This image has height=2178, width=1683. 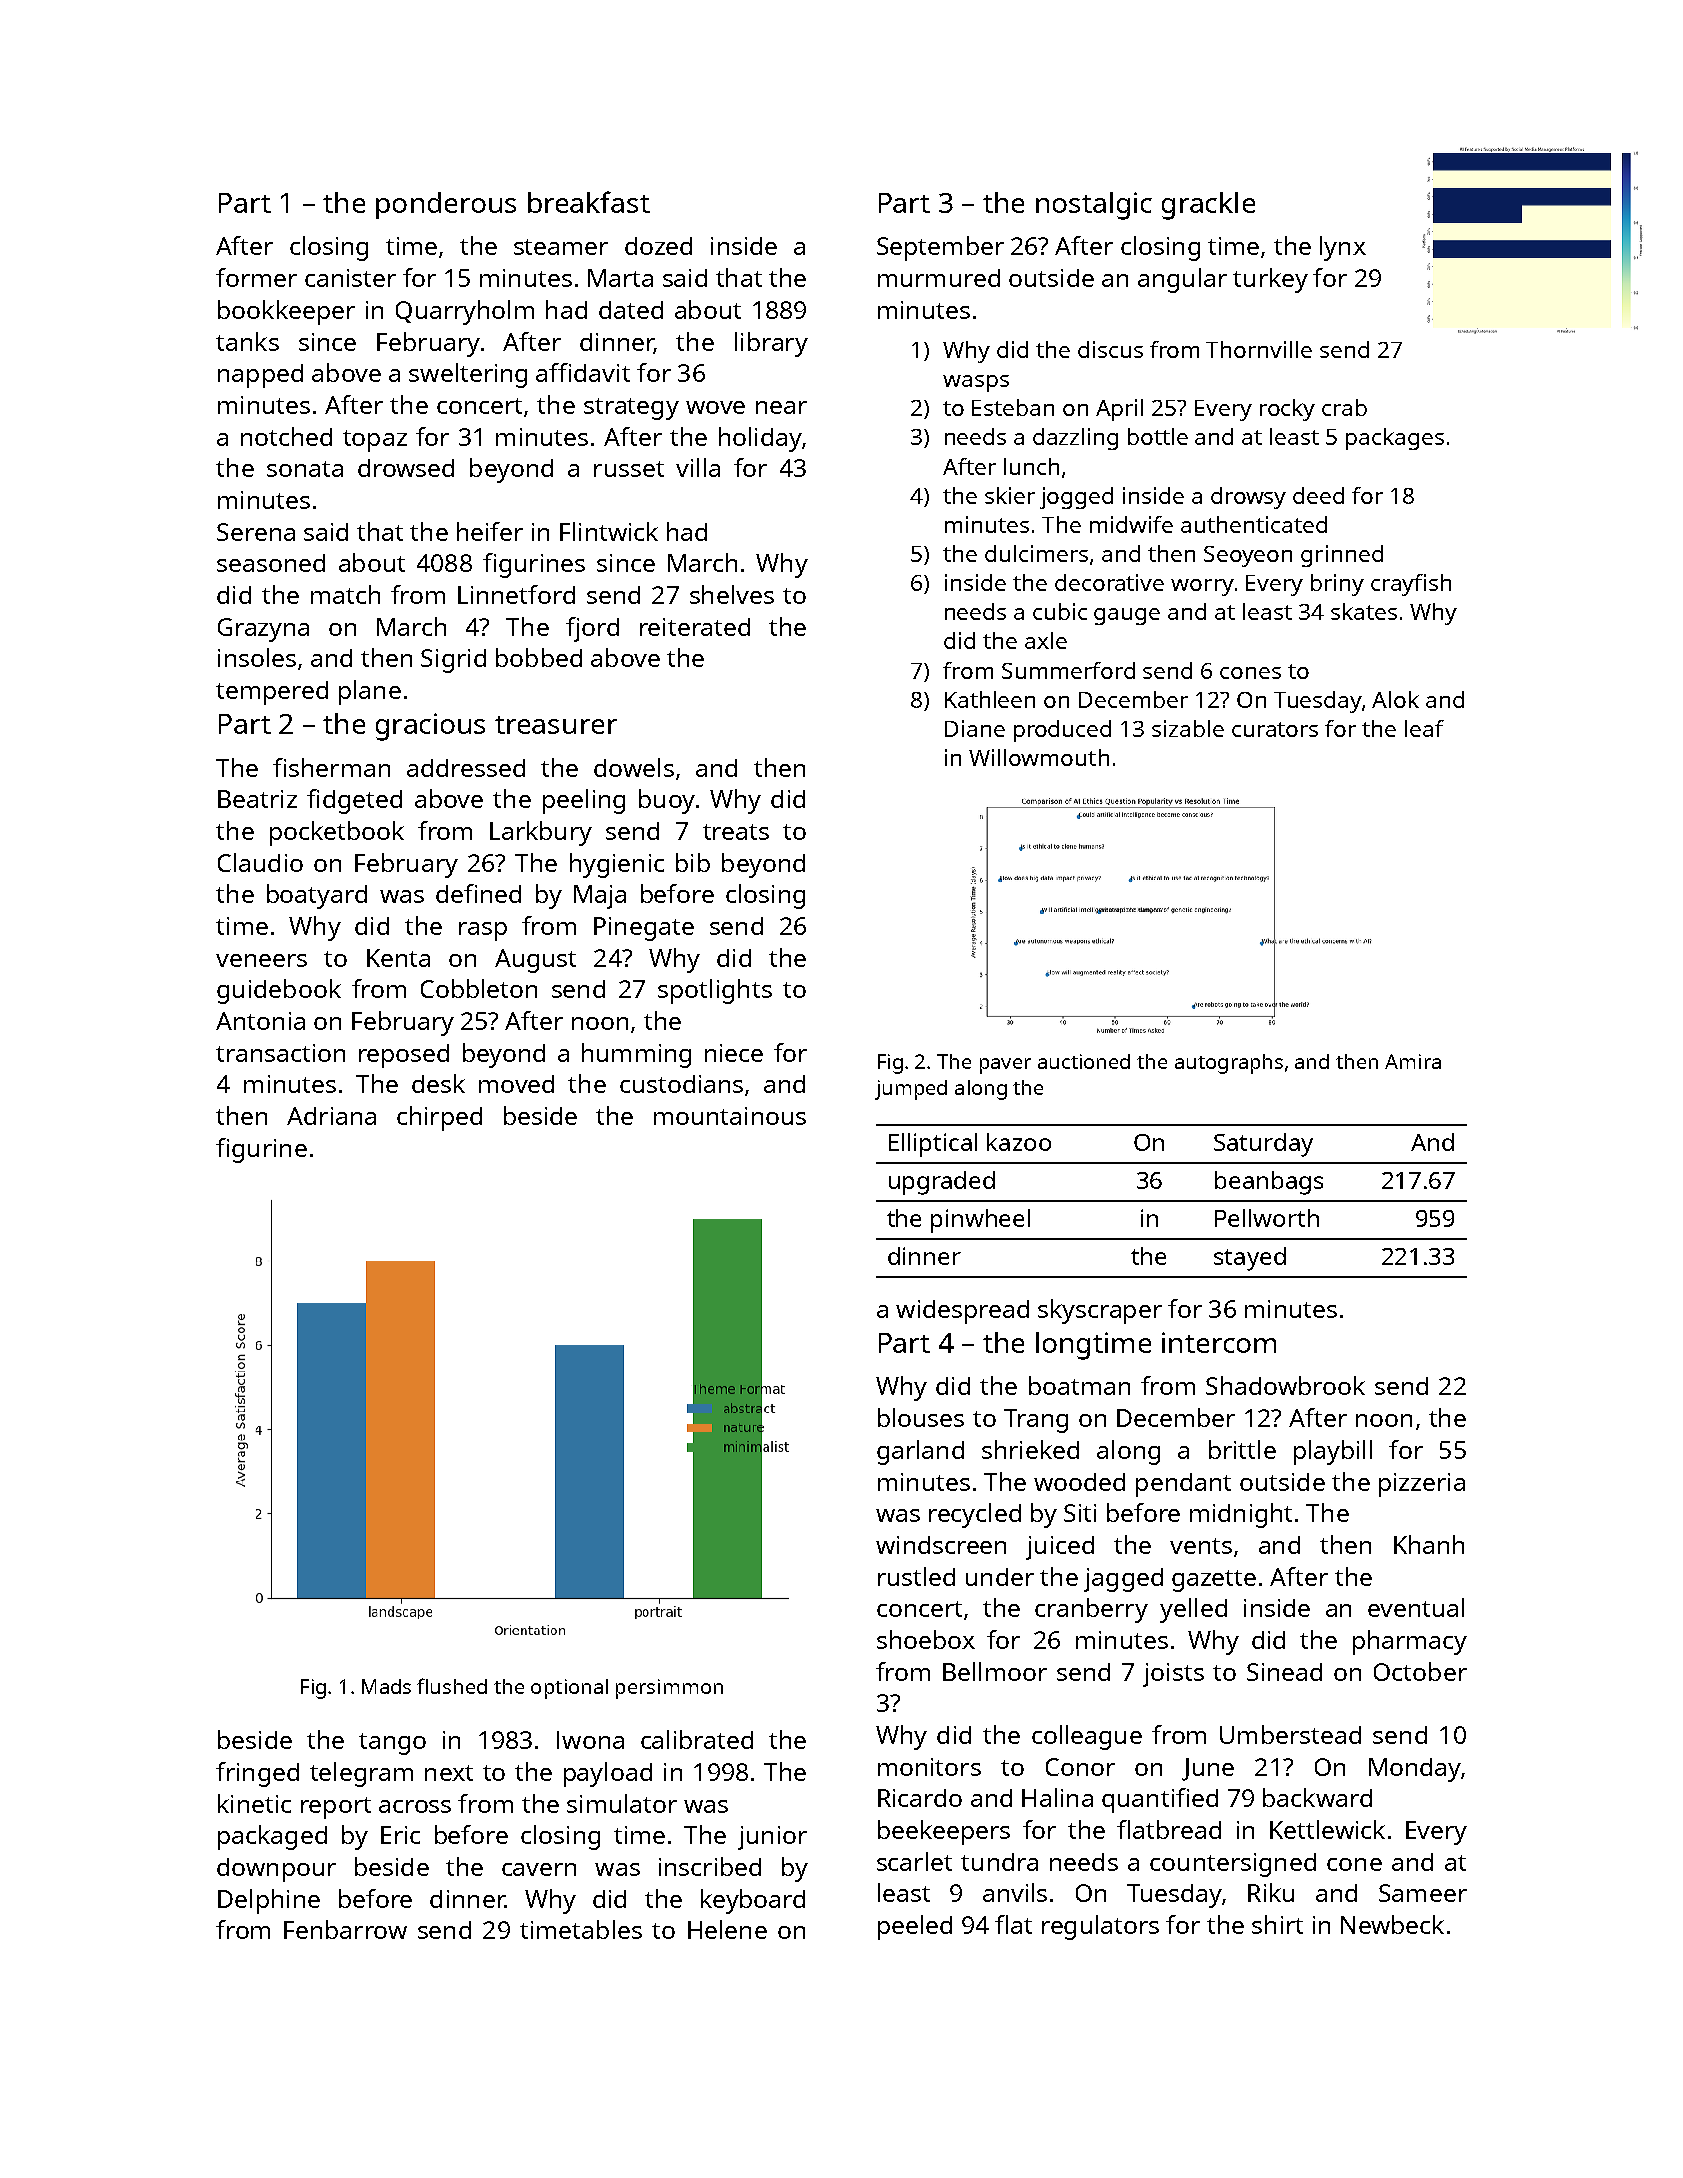 What do you see at coordinates (1343, 248) in the image?
I see `lynx` at bounding box center [1343, 248].
